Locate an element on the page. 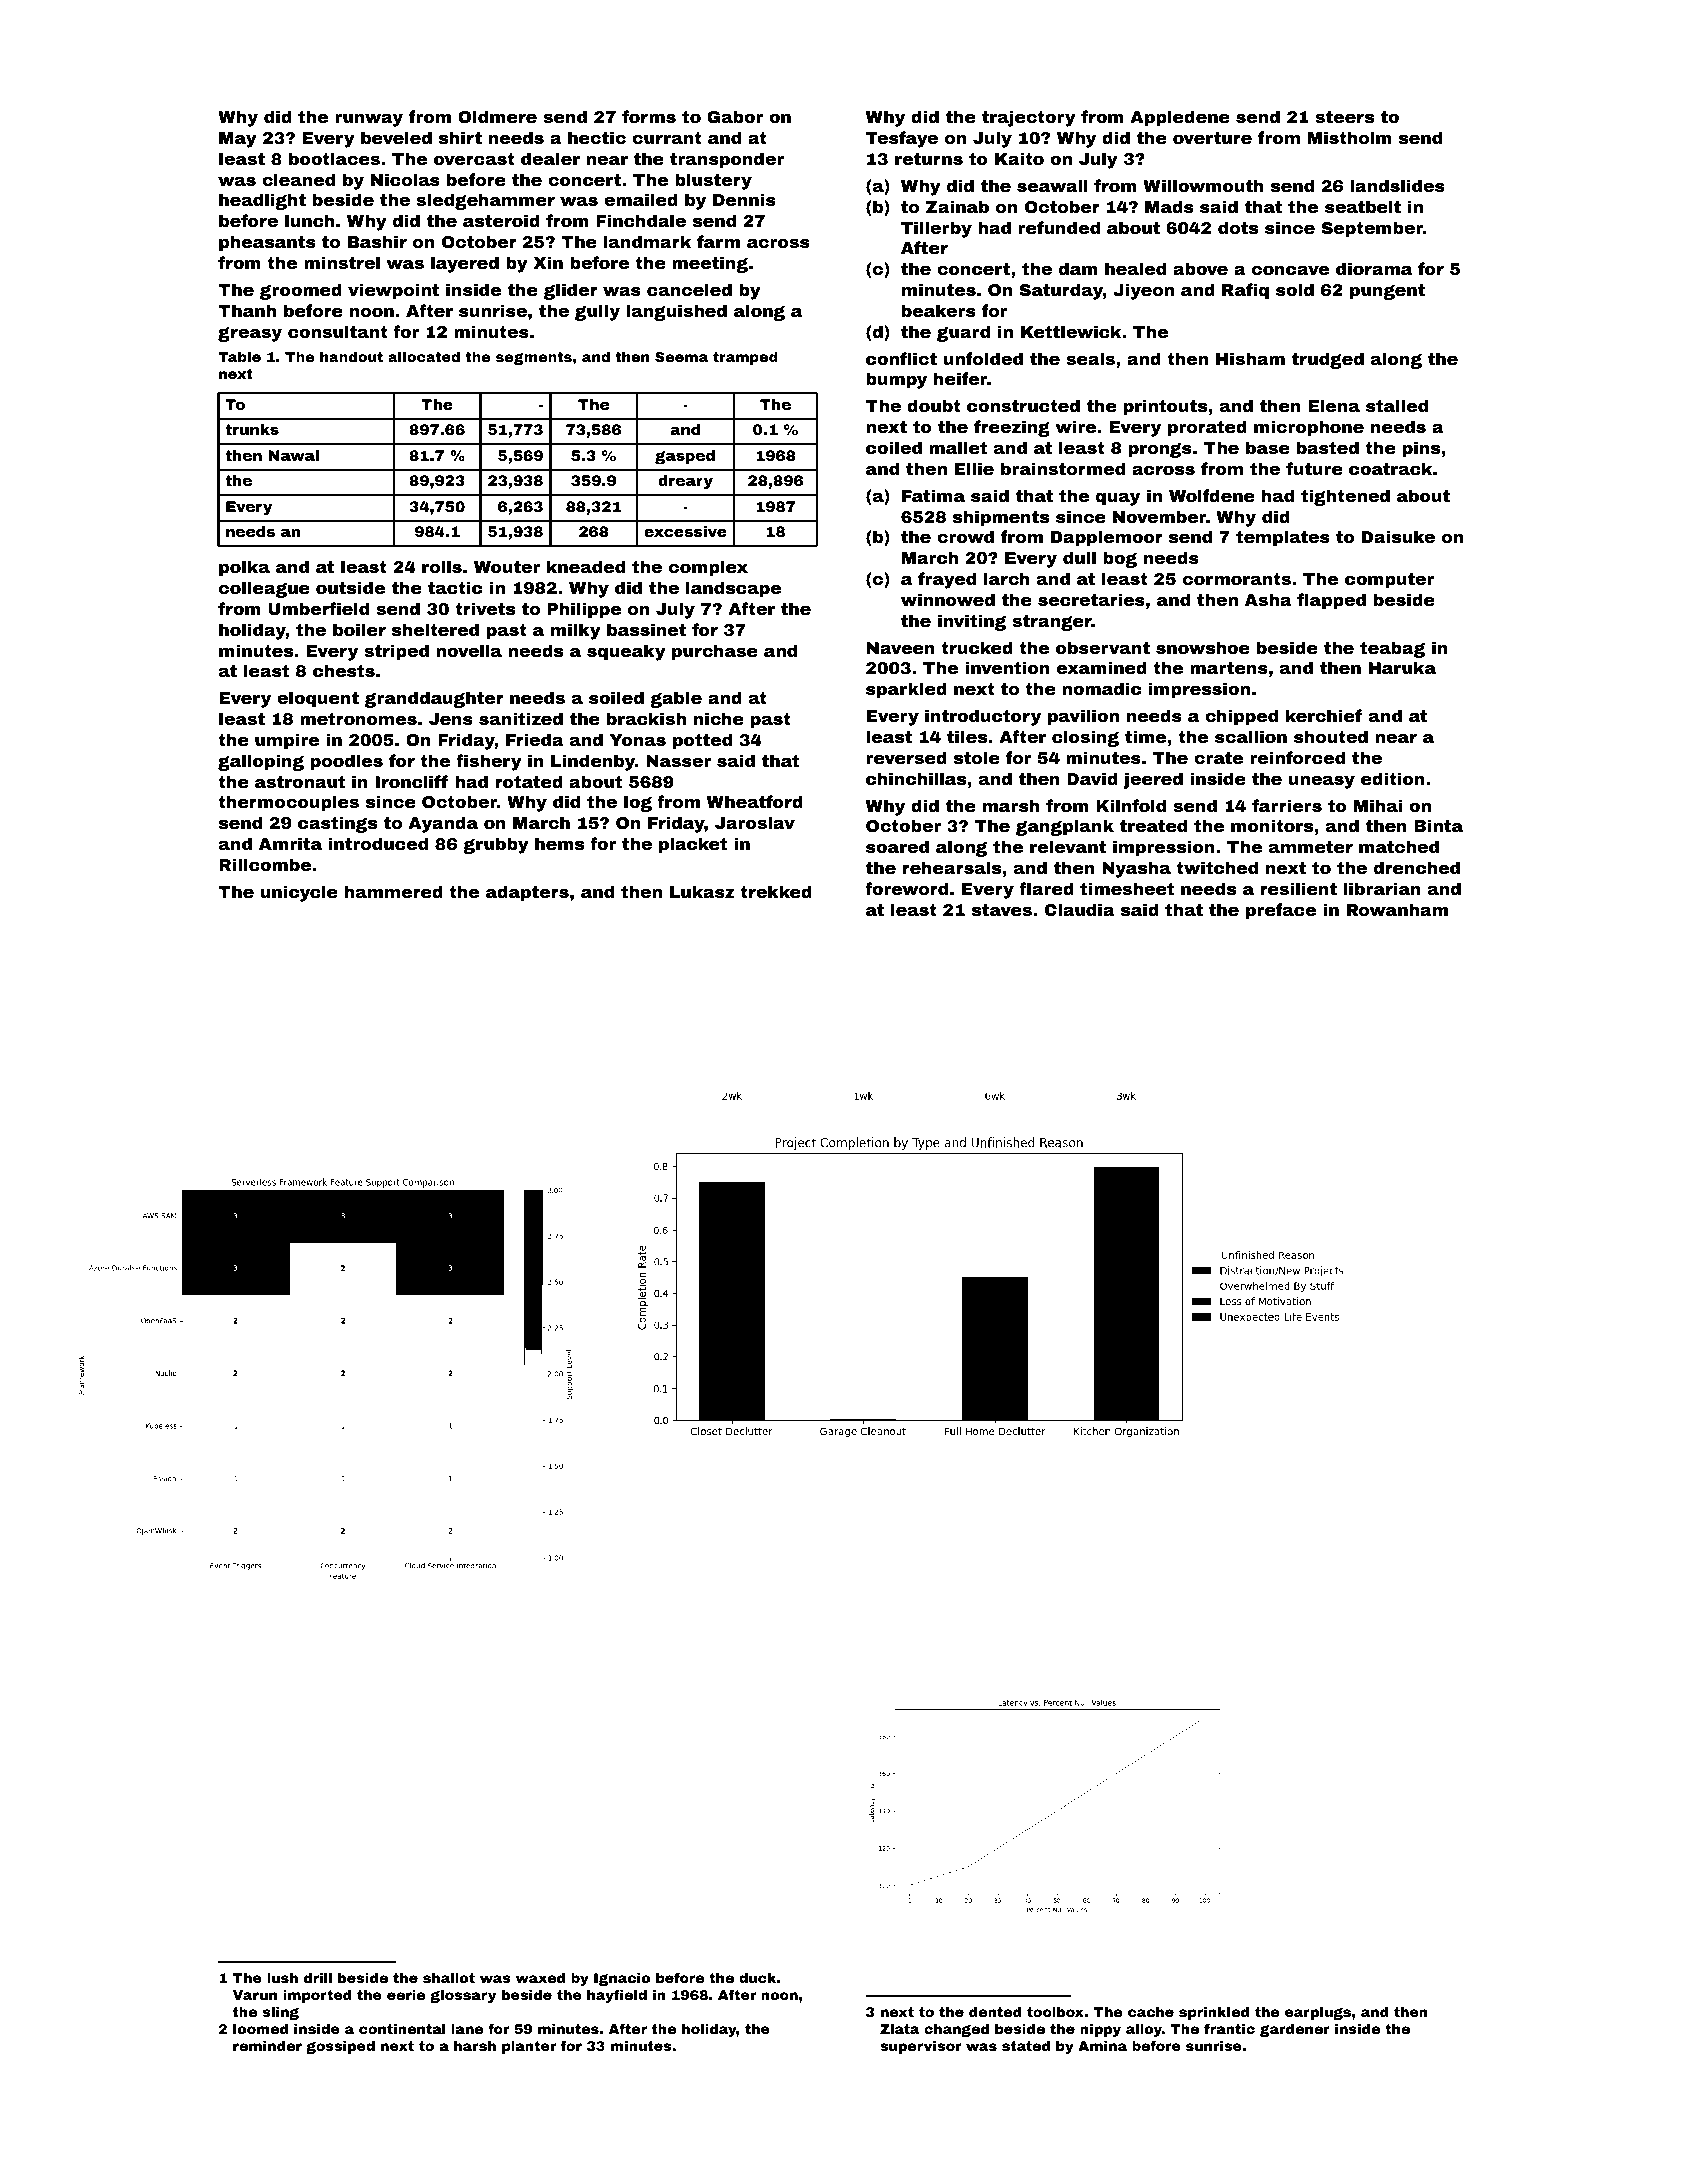  gasped is located at coordinates (685, 457).
